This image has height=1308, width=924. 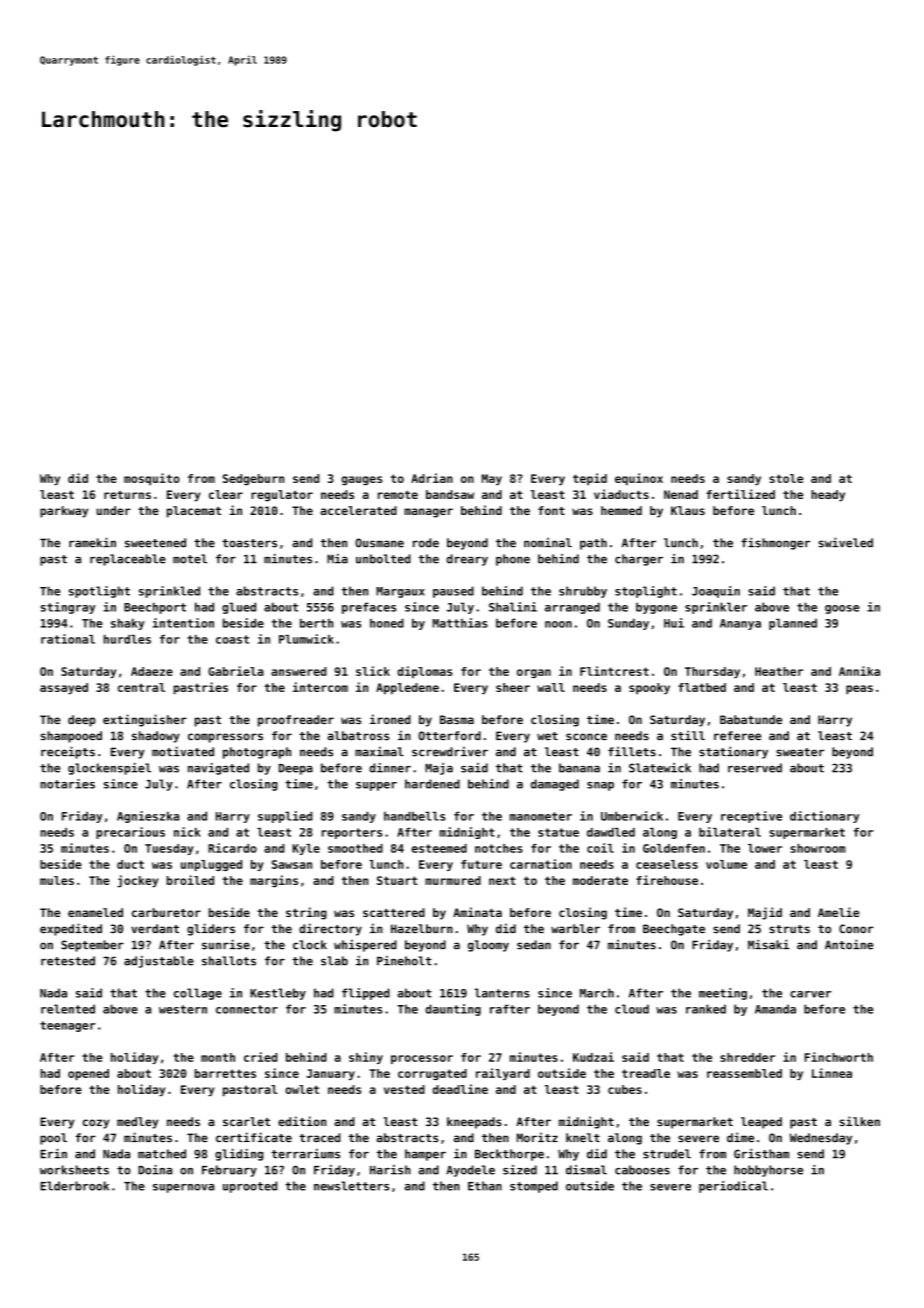 I want to click on newsletters, so click(x=351, y=1186).
